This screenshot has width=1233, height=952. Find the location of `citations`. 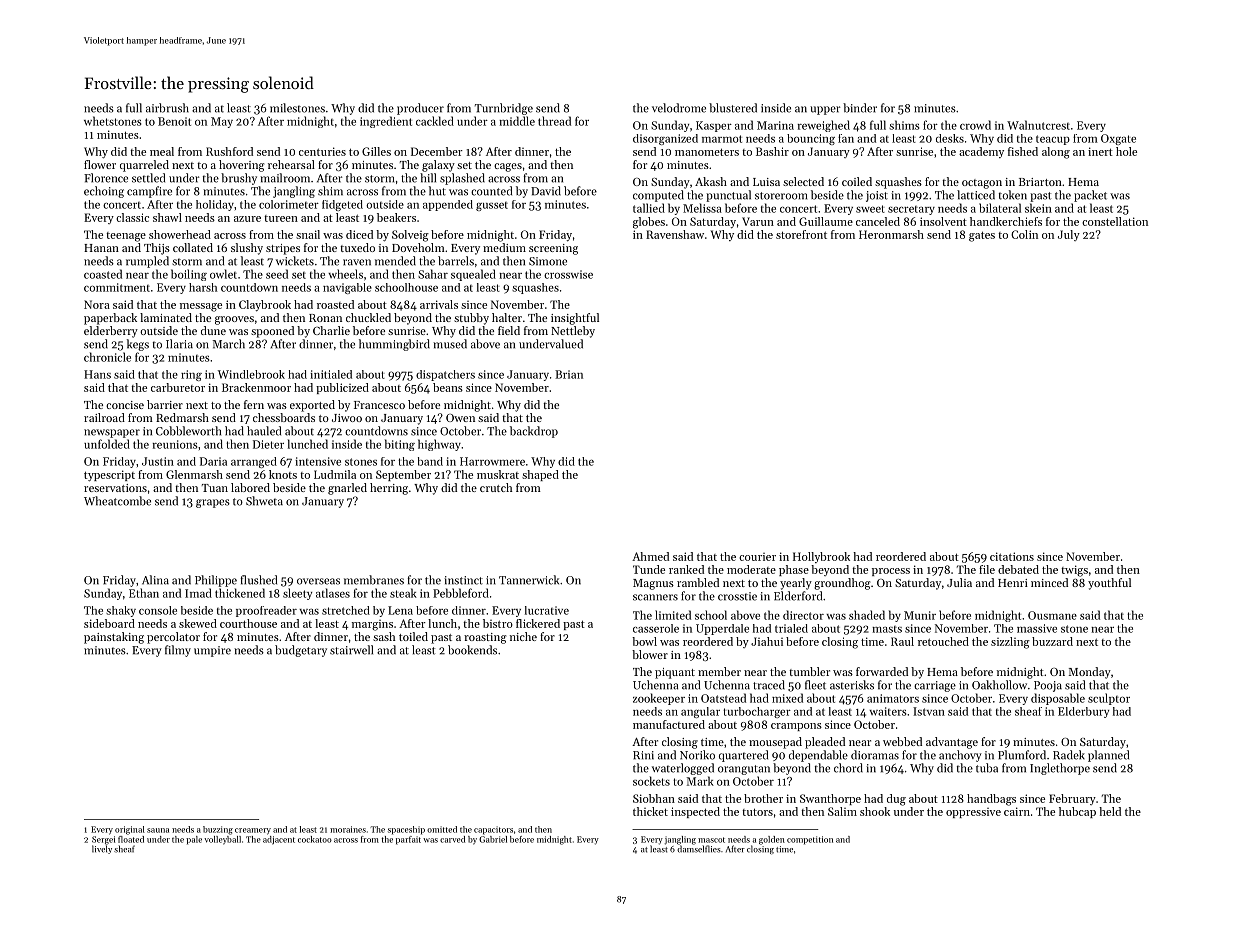

citations is located at coordinates (1012, 556).
